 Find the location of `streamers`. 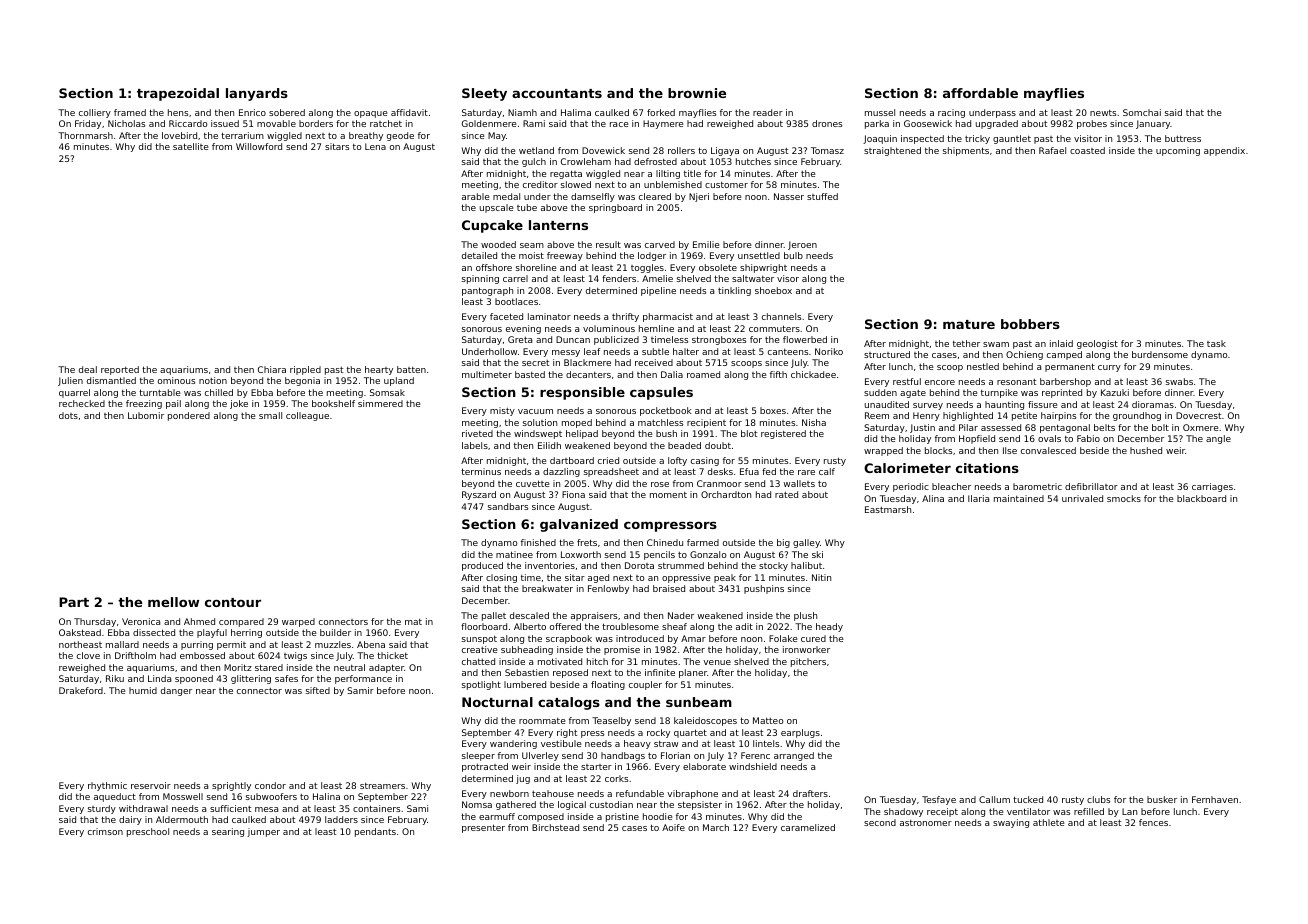

streamers is located at coordinates (382, 786).
